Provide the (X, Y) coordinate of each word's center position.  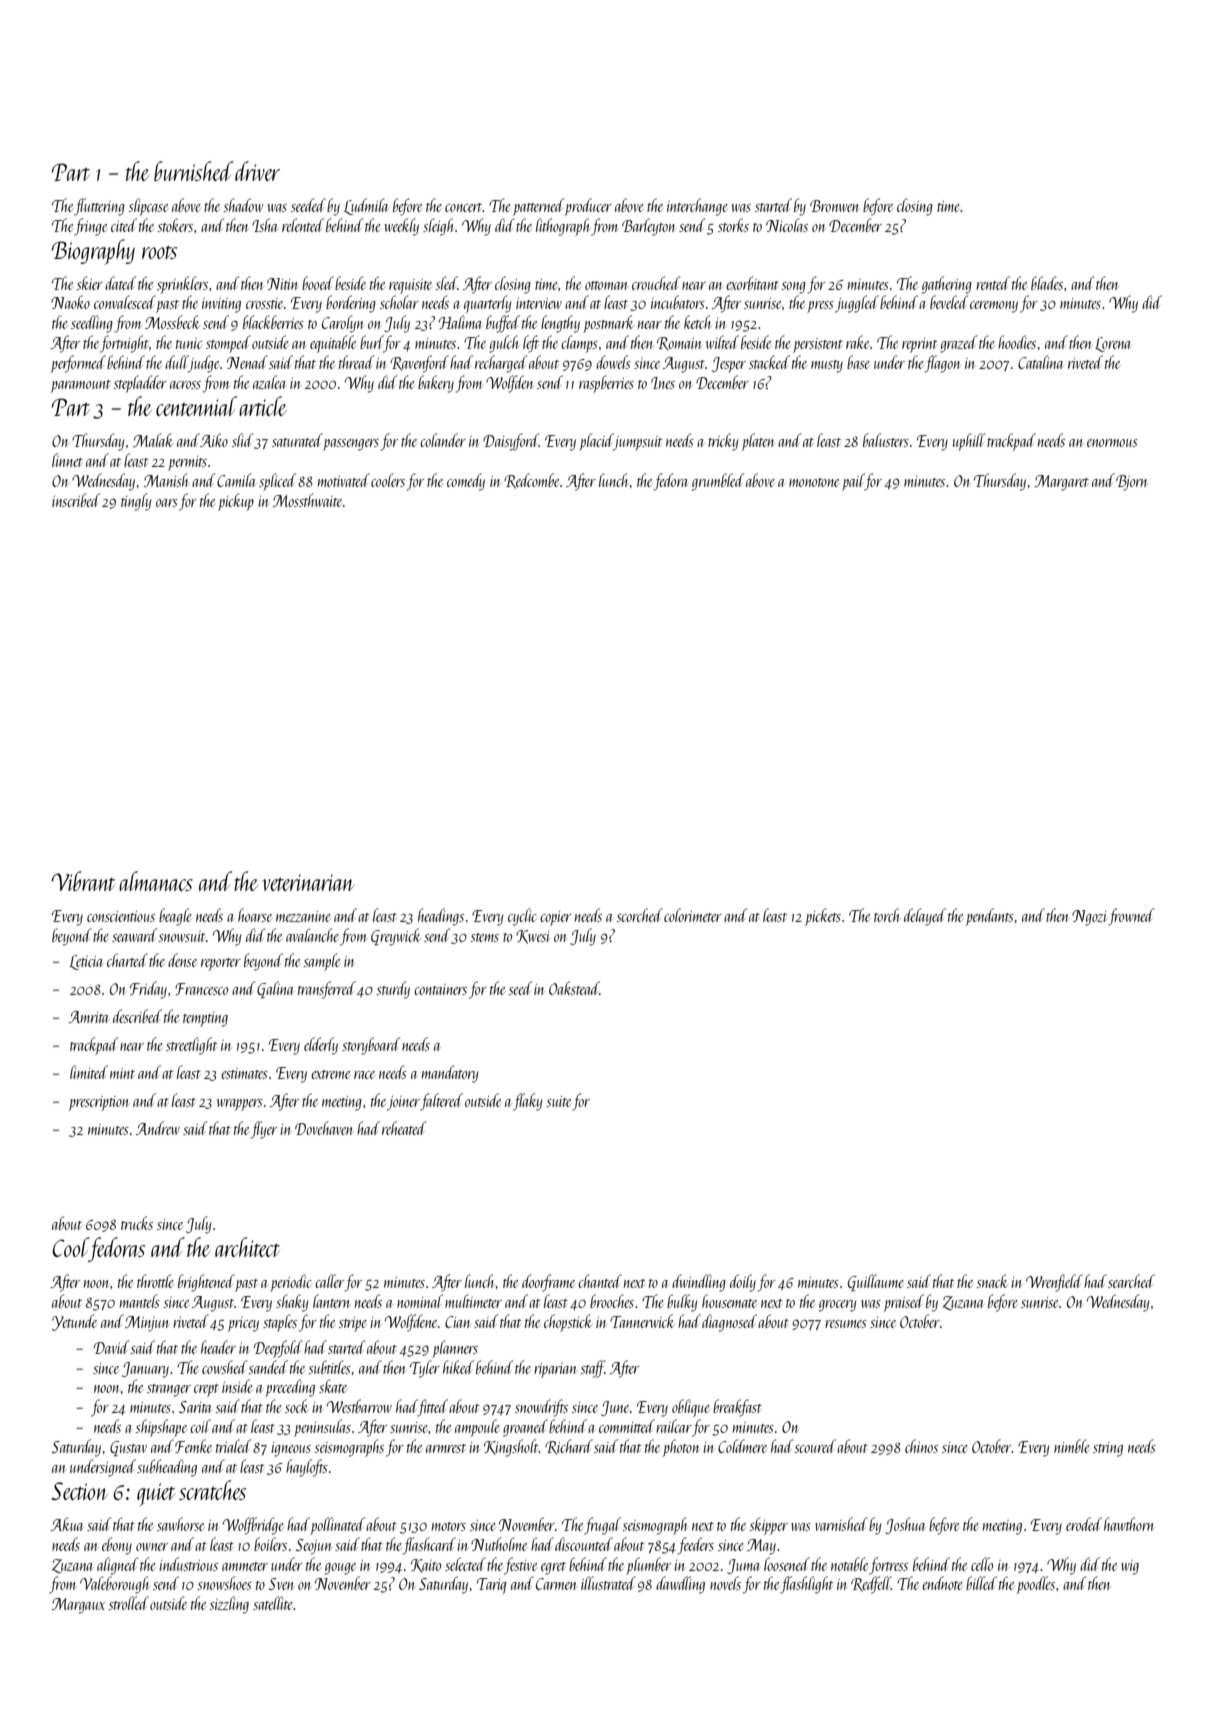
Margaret (1062, 483)
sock (297, 1406)
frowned (1131, 917)
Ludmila (366, 206)
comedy (466, 482)
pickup (236, 502)
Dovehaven (323, 1128)
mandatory (450, 1074)
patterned (538, 207)
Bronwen (834, 206)
